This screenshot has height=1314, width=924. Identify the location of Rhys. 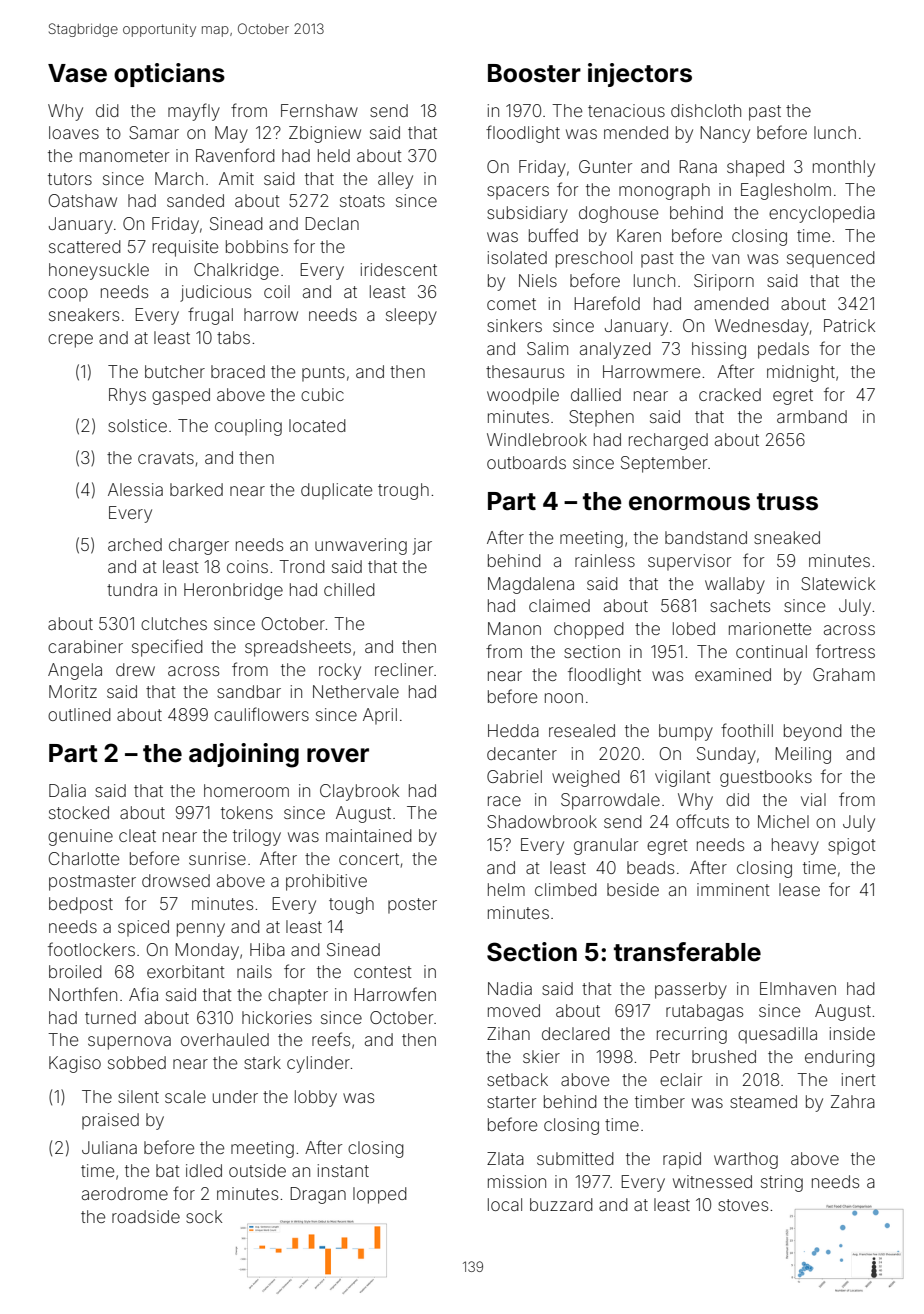
(127, 396).
